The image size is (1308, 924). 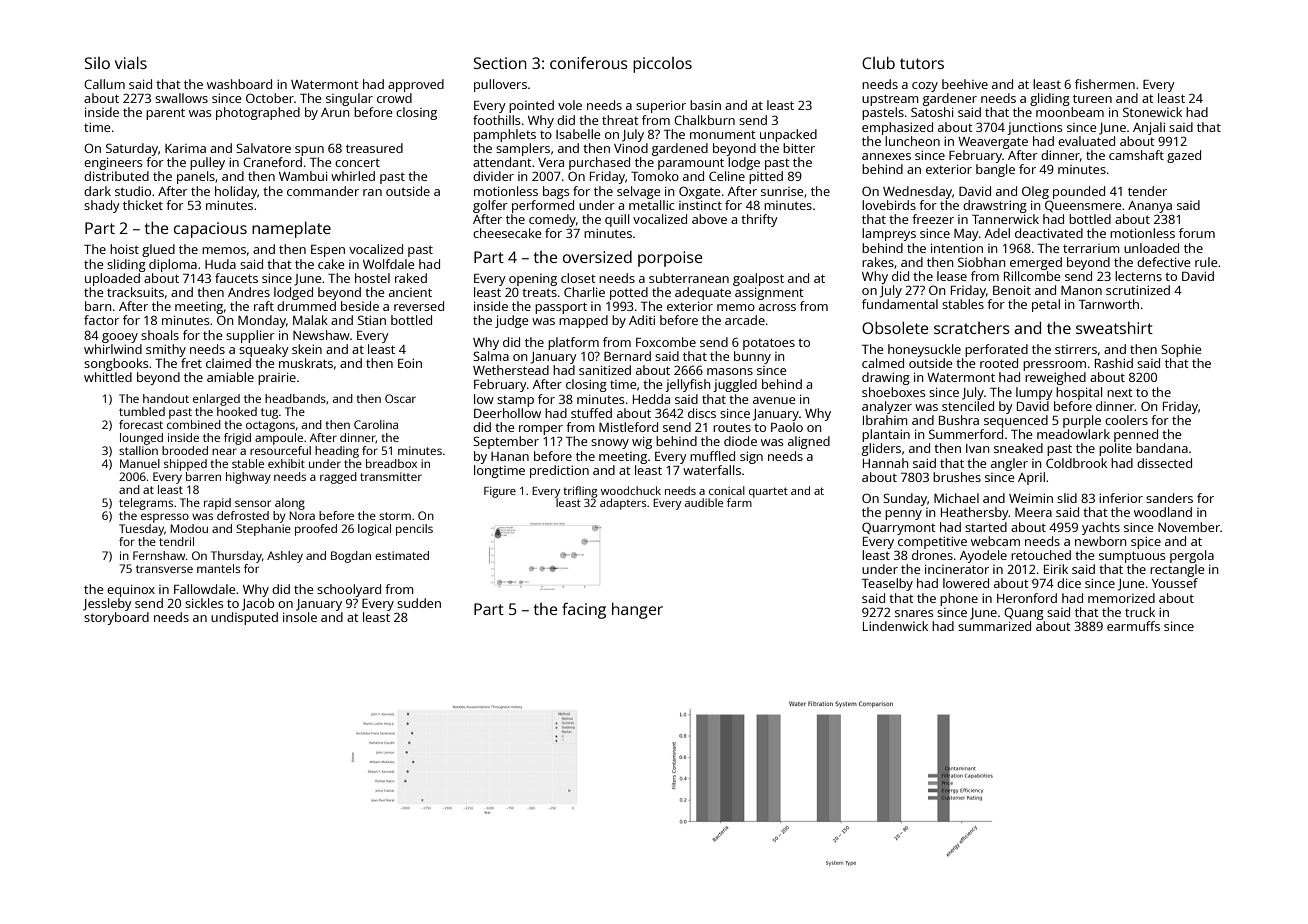 I want to click on snares, so click(x=914, y=613).
